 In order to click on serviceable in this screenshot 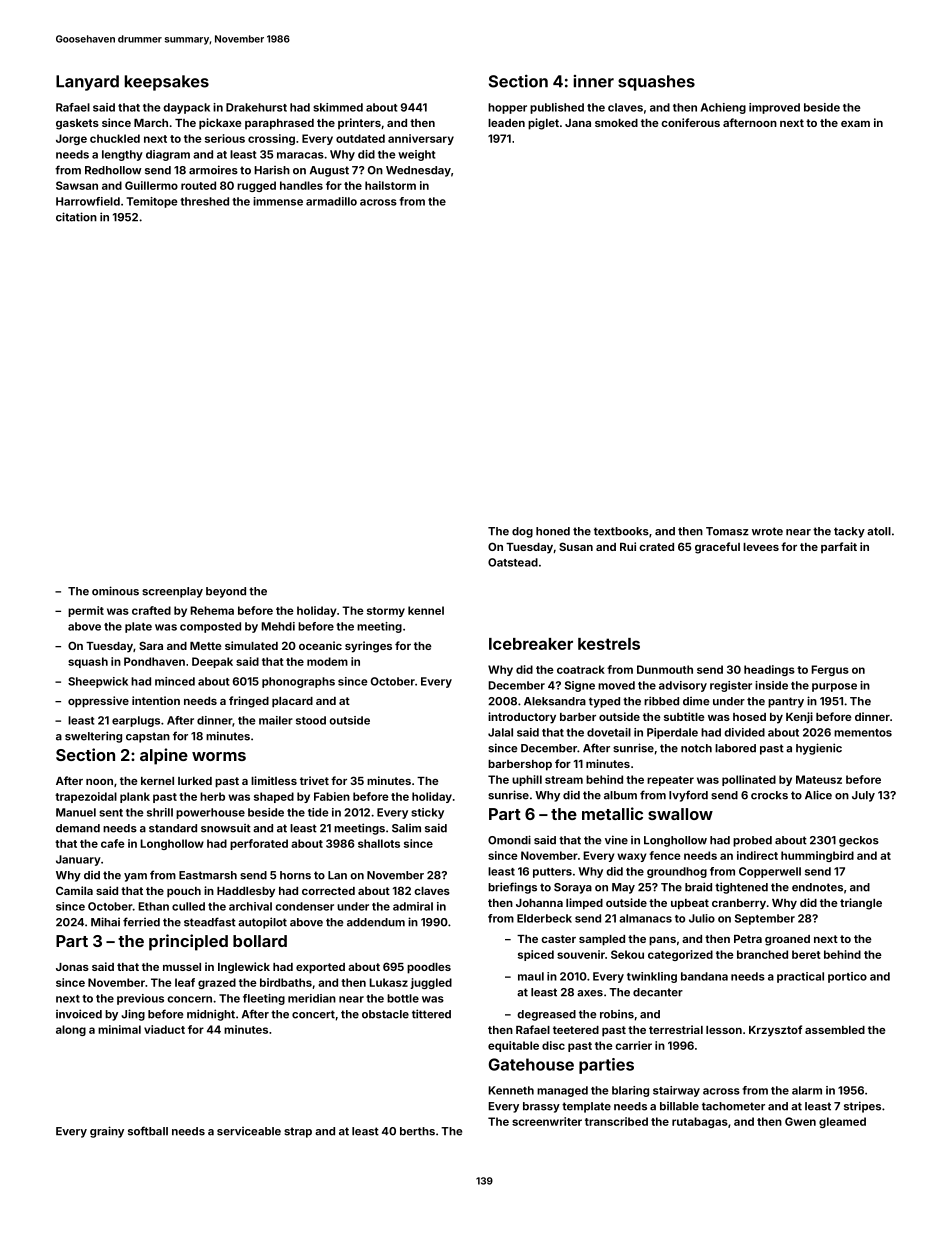, I will do `click(249, 1131)`.
